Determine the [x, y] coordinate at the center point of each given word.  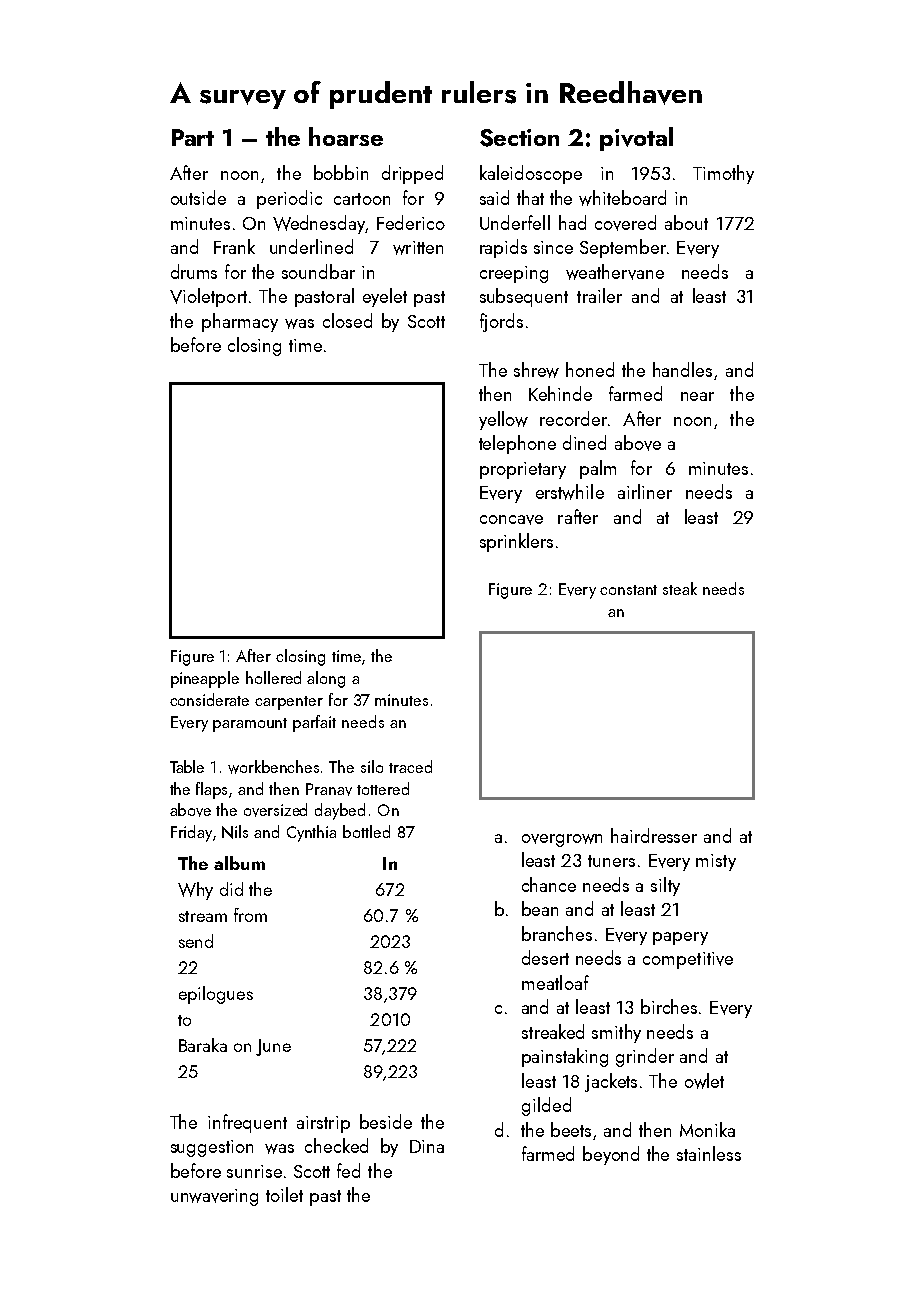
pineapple [205, 679]
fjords [501, 322]
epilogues [216, 995]
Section [519, 138]
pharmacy [240, 322]
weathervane [615, 272]
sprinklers [516, 542]
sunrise [254, 1171]
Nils [235, 832]
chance [549, 884]
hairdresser [654, 835]
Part [193, 137]
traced [410, 766]
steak [680, 588]
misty [716, 862]
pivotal [636, 139]
